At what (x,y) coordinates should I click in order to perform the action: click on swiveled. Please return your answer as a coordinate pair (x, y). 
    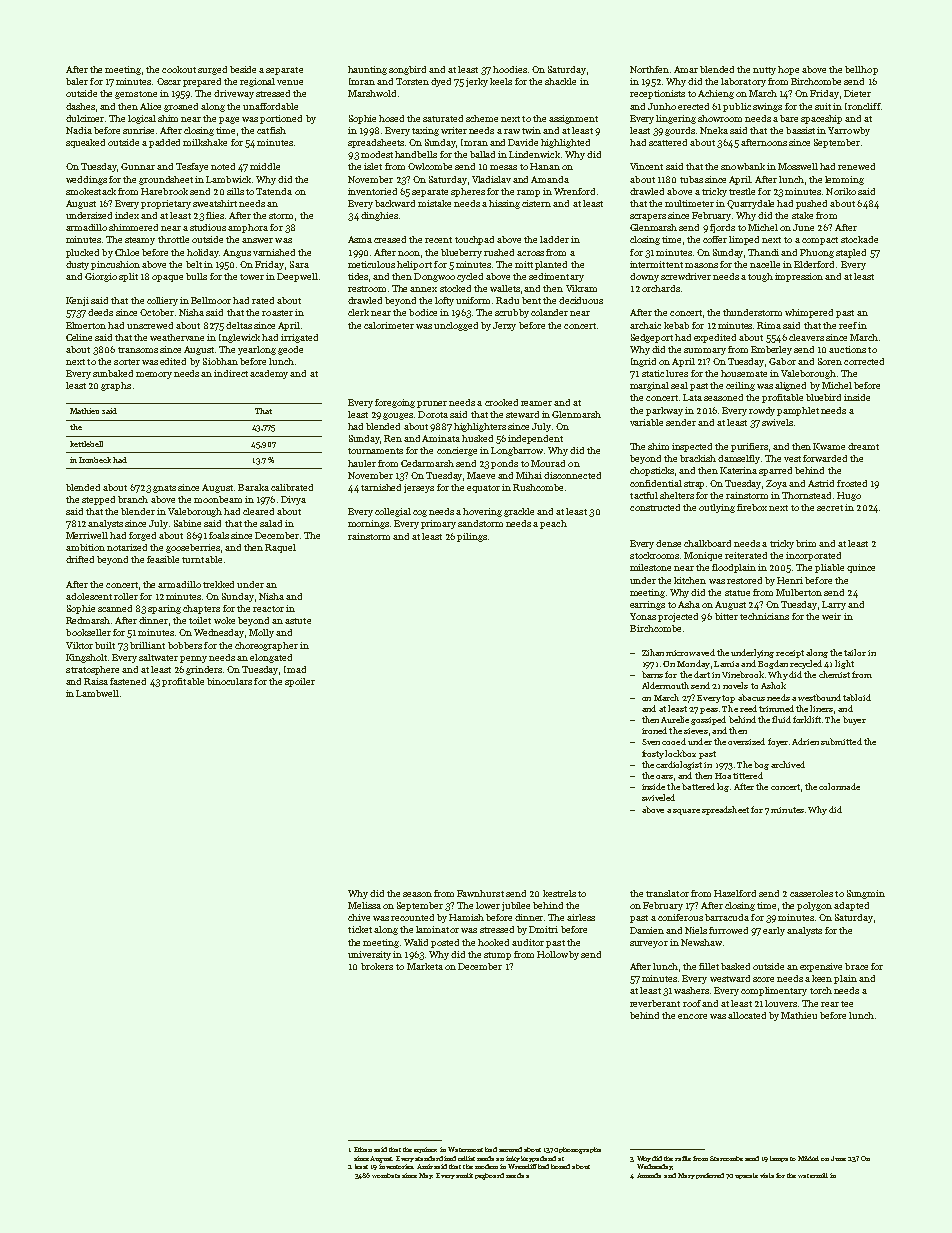
    Looking at the image, I should click on (658, 797).
